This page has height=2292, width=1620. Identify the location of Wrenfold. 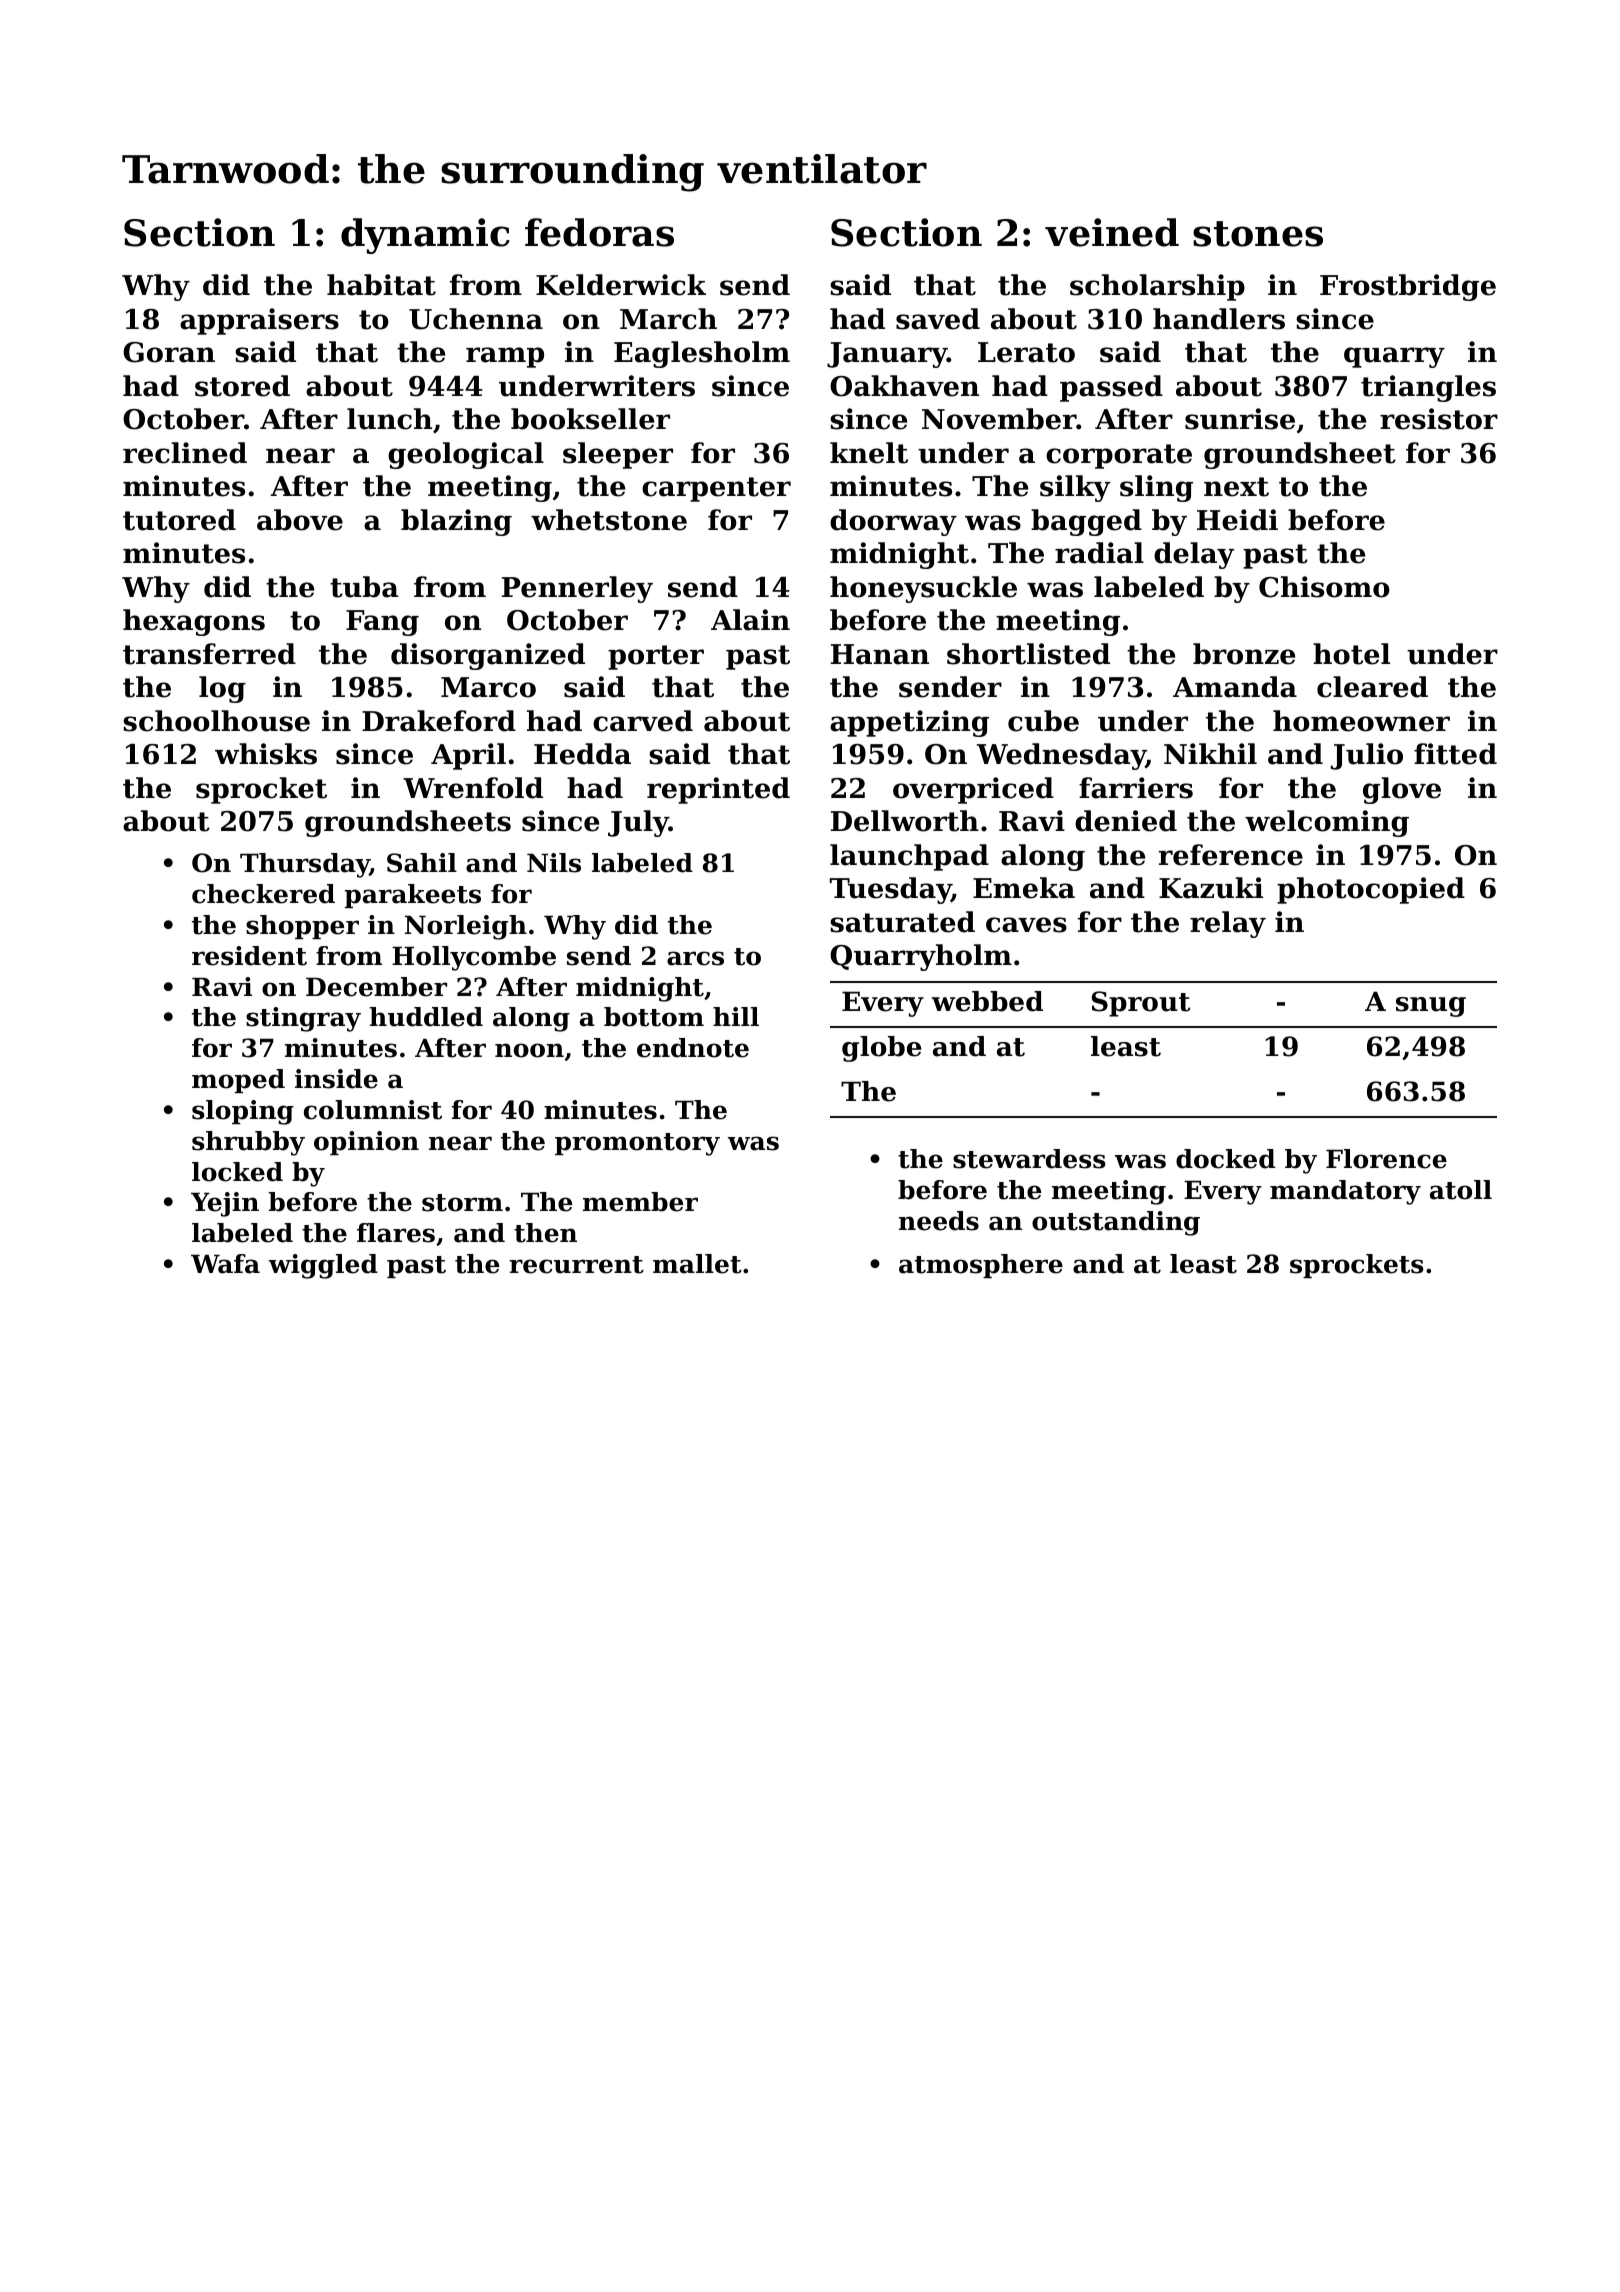
(473, 788).
